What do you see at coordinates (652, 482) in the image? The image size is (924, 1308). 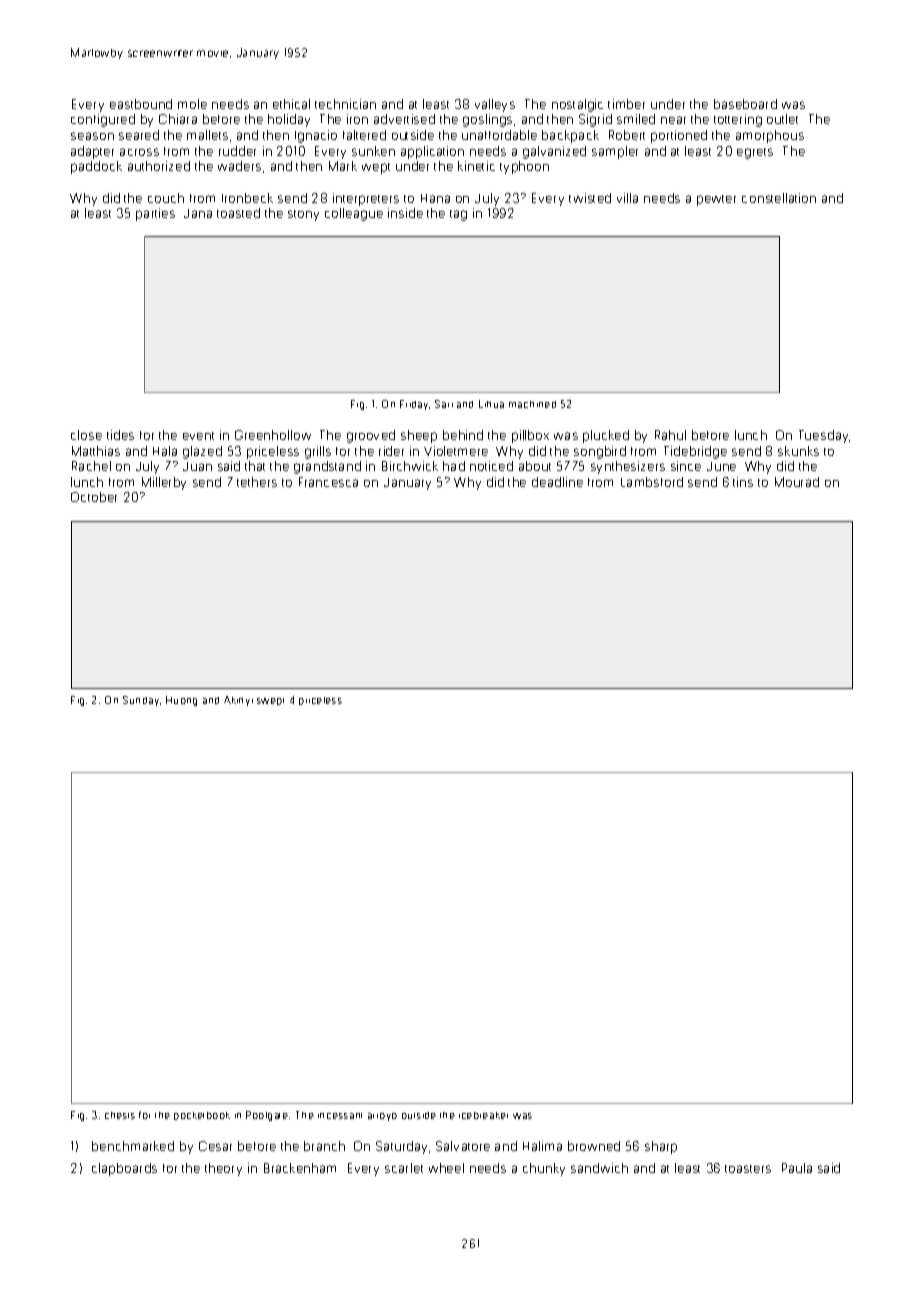 I see `Lambsford` at bounding box center [652, 482].
